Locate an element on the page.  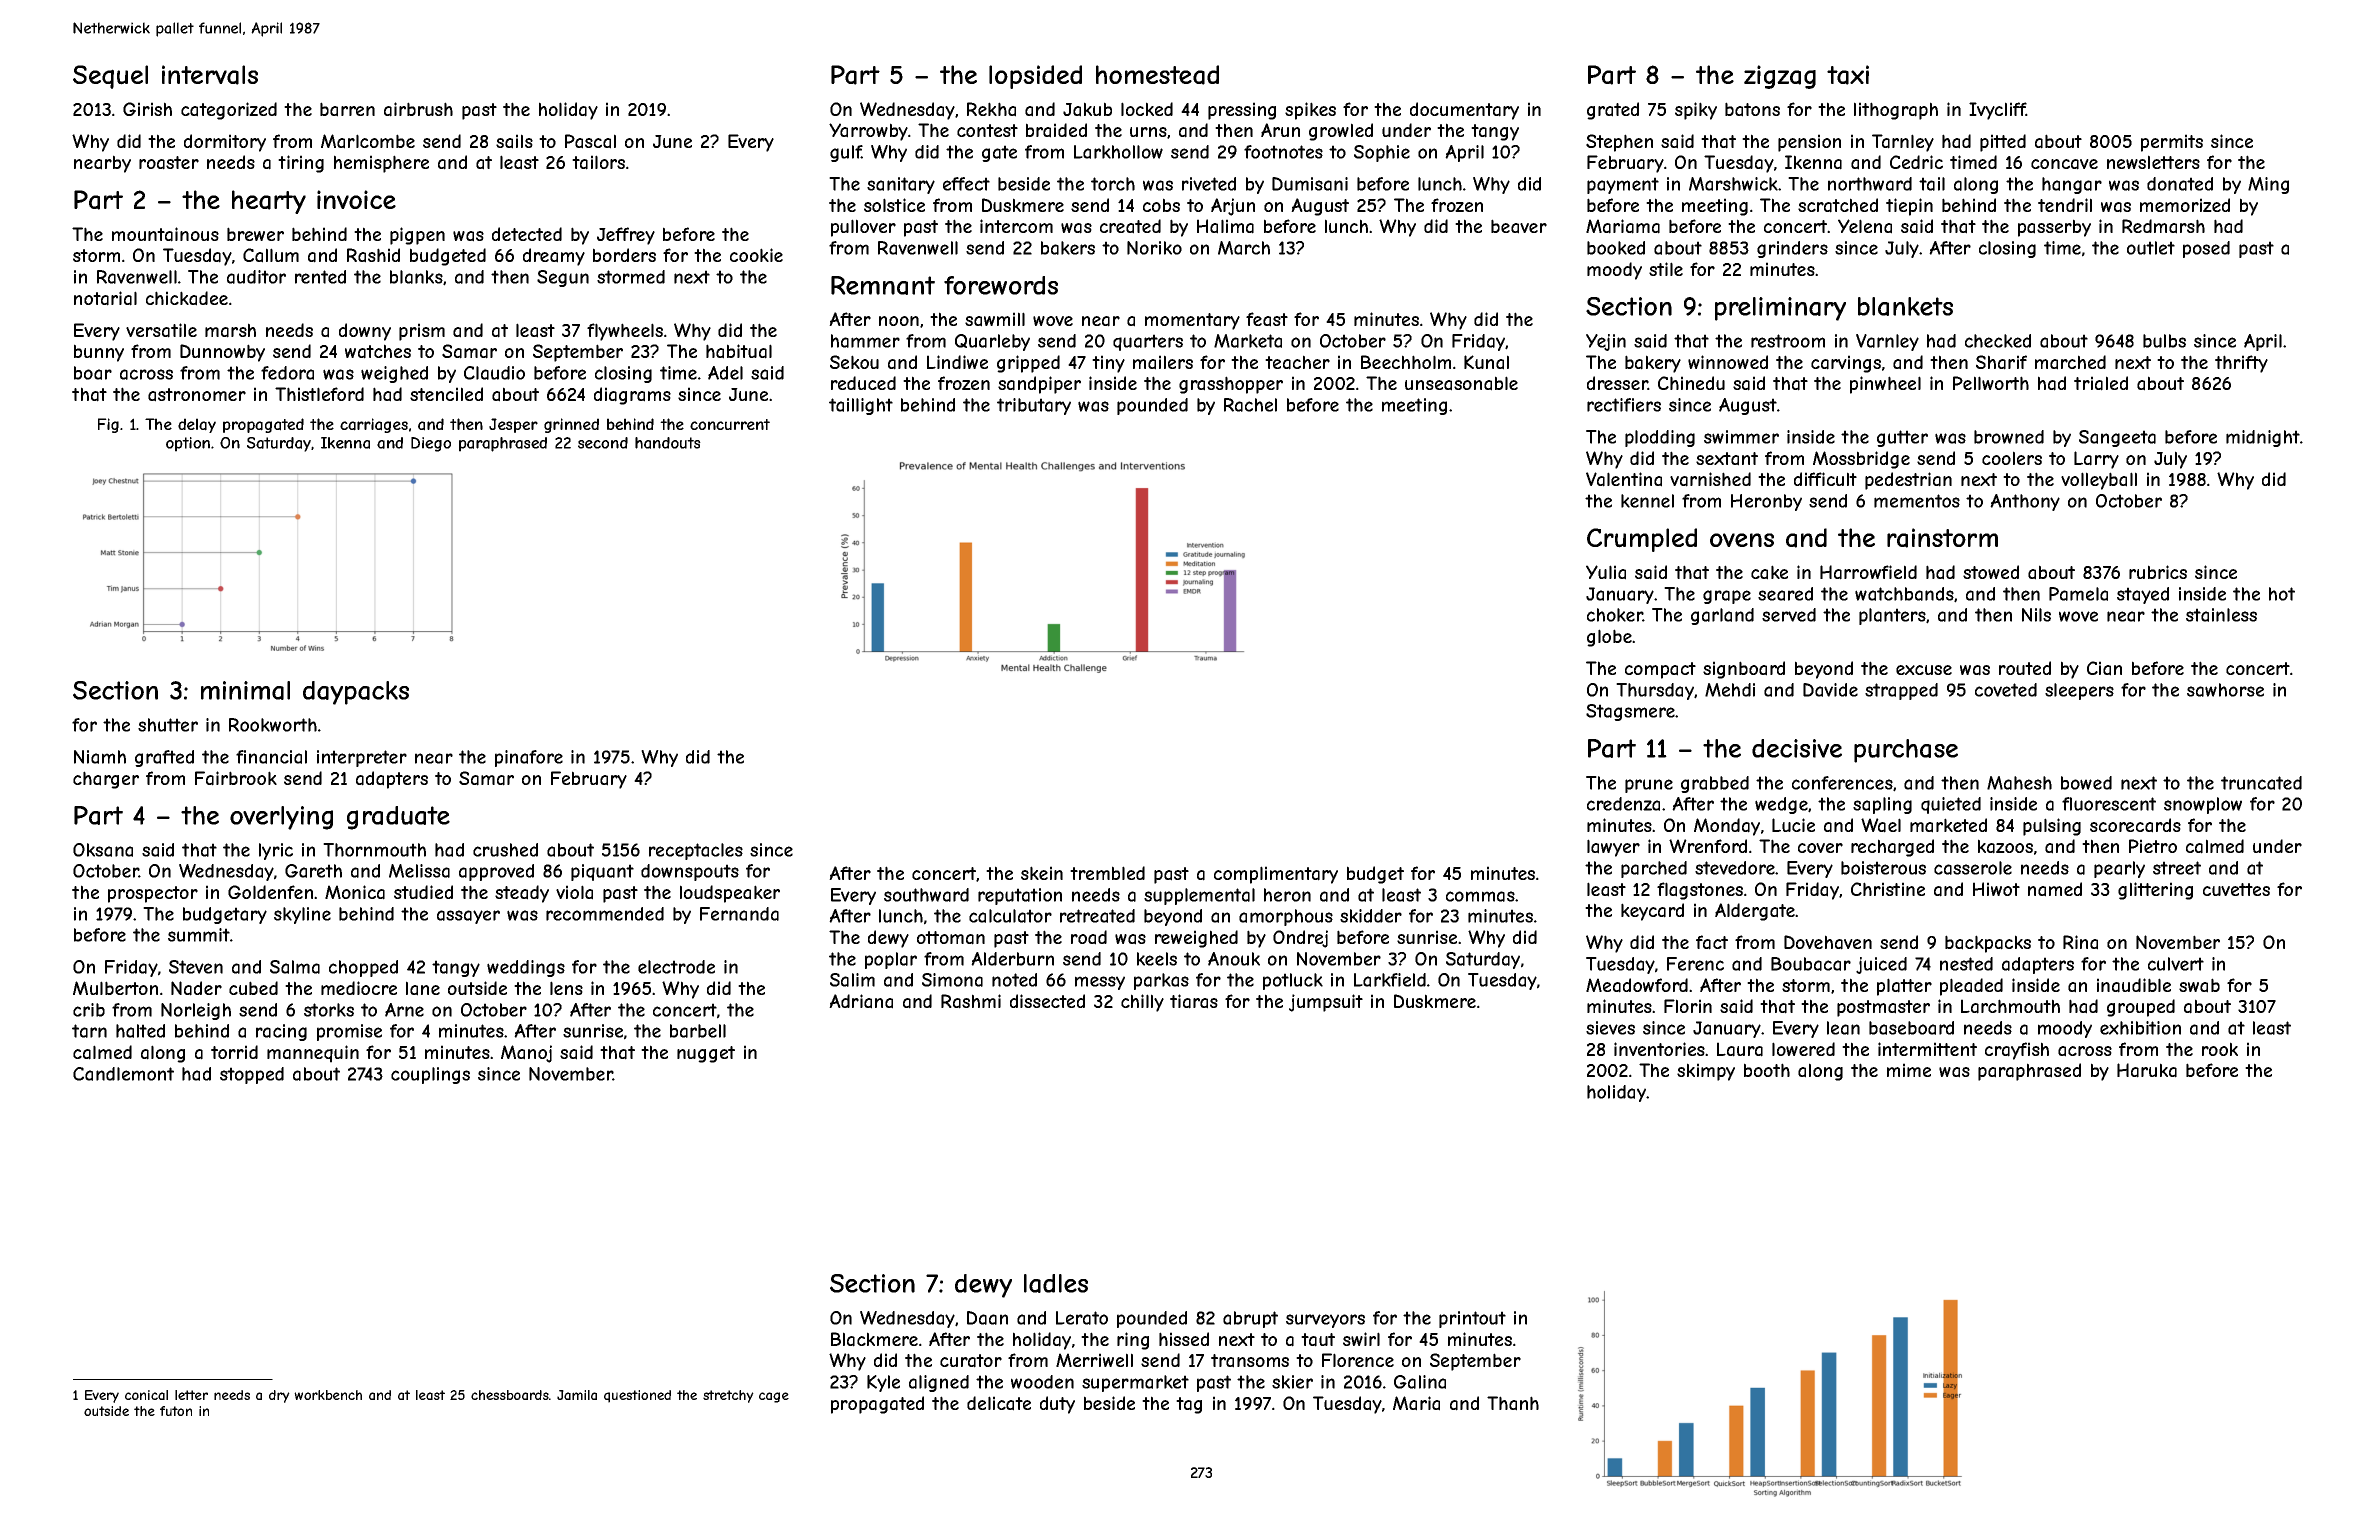
questioned is located at coordinates (637, 1396).
